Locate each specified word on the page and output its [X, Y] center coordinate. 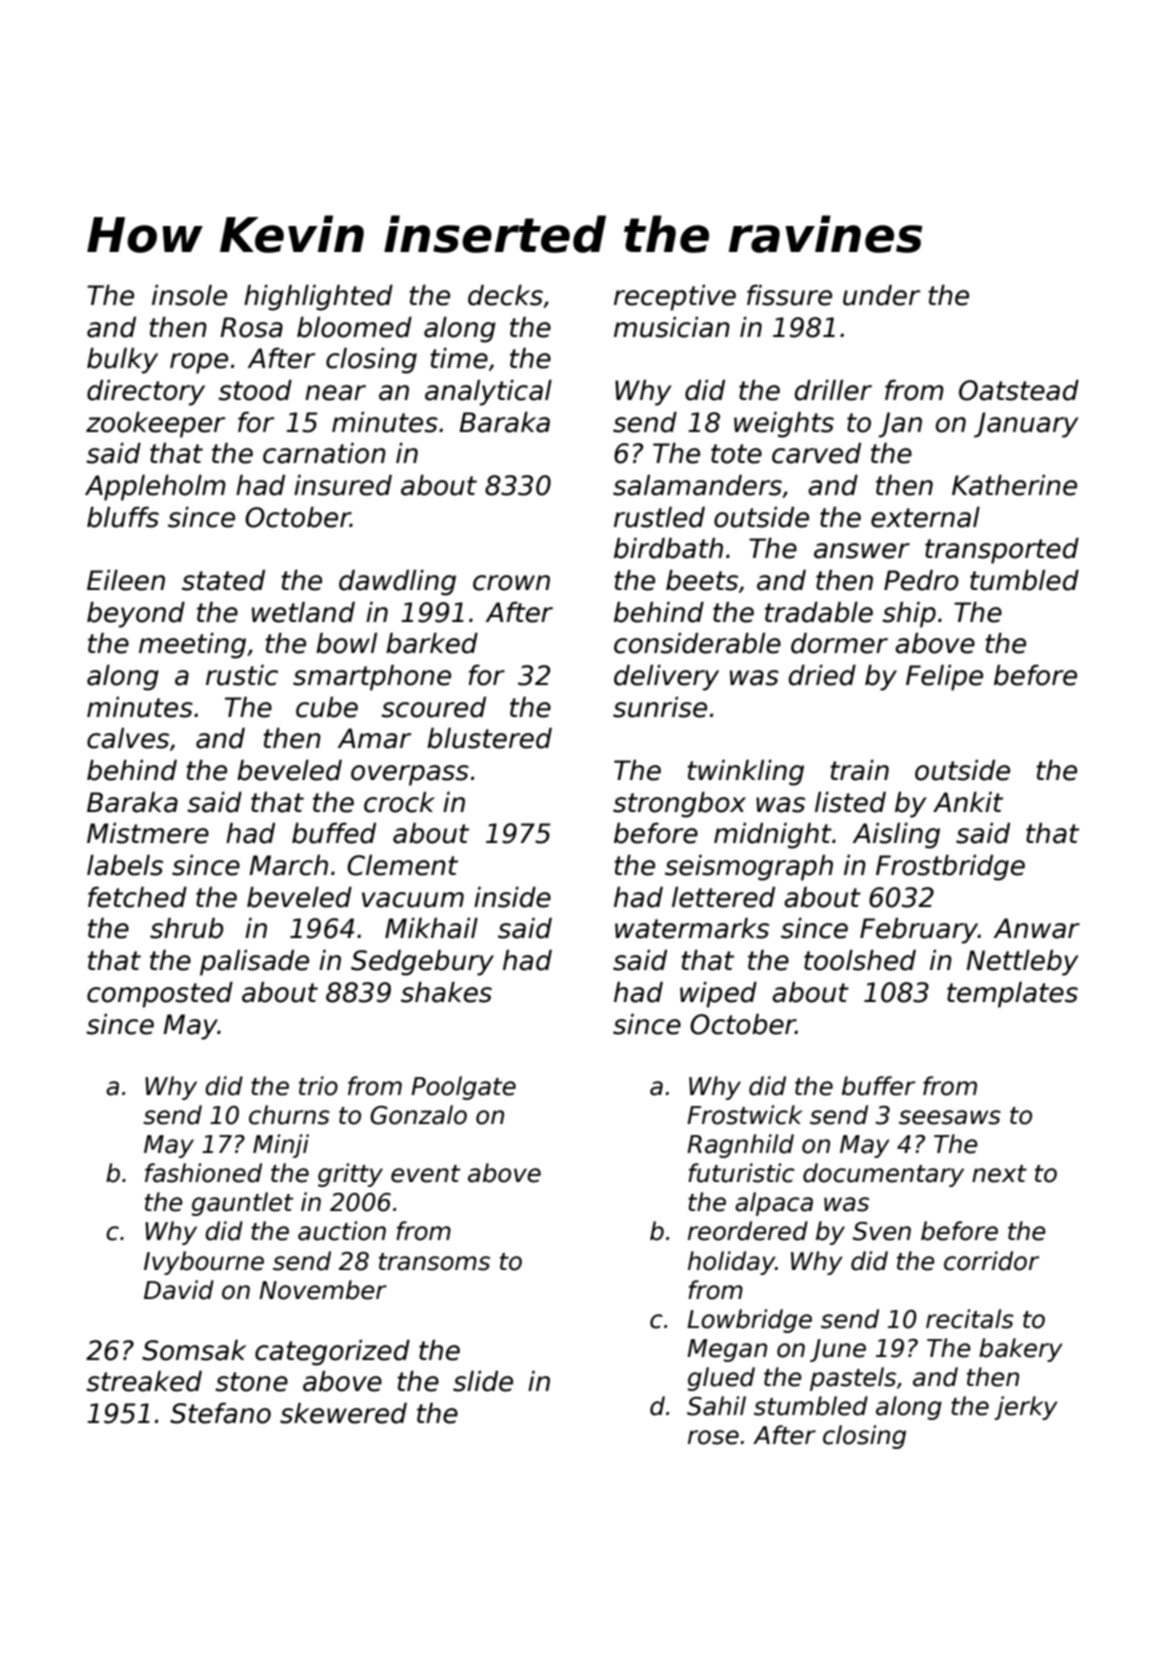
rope [199, 363]
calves [128, 738]
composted [160, 995]
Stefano [220, 1413]
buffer [878, 1086]
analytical [488, 393]
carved [816, 453]
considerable [697, 643]
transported [1002, 551]
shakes [446, 992]
